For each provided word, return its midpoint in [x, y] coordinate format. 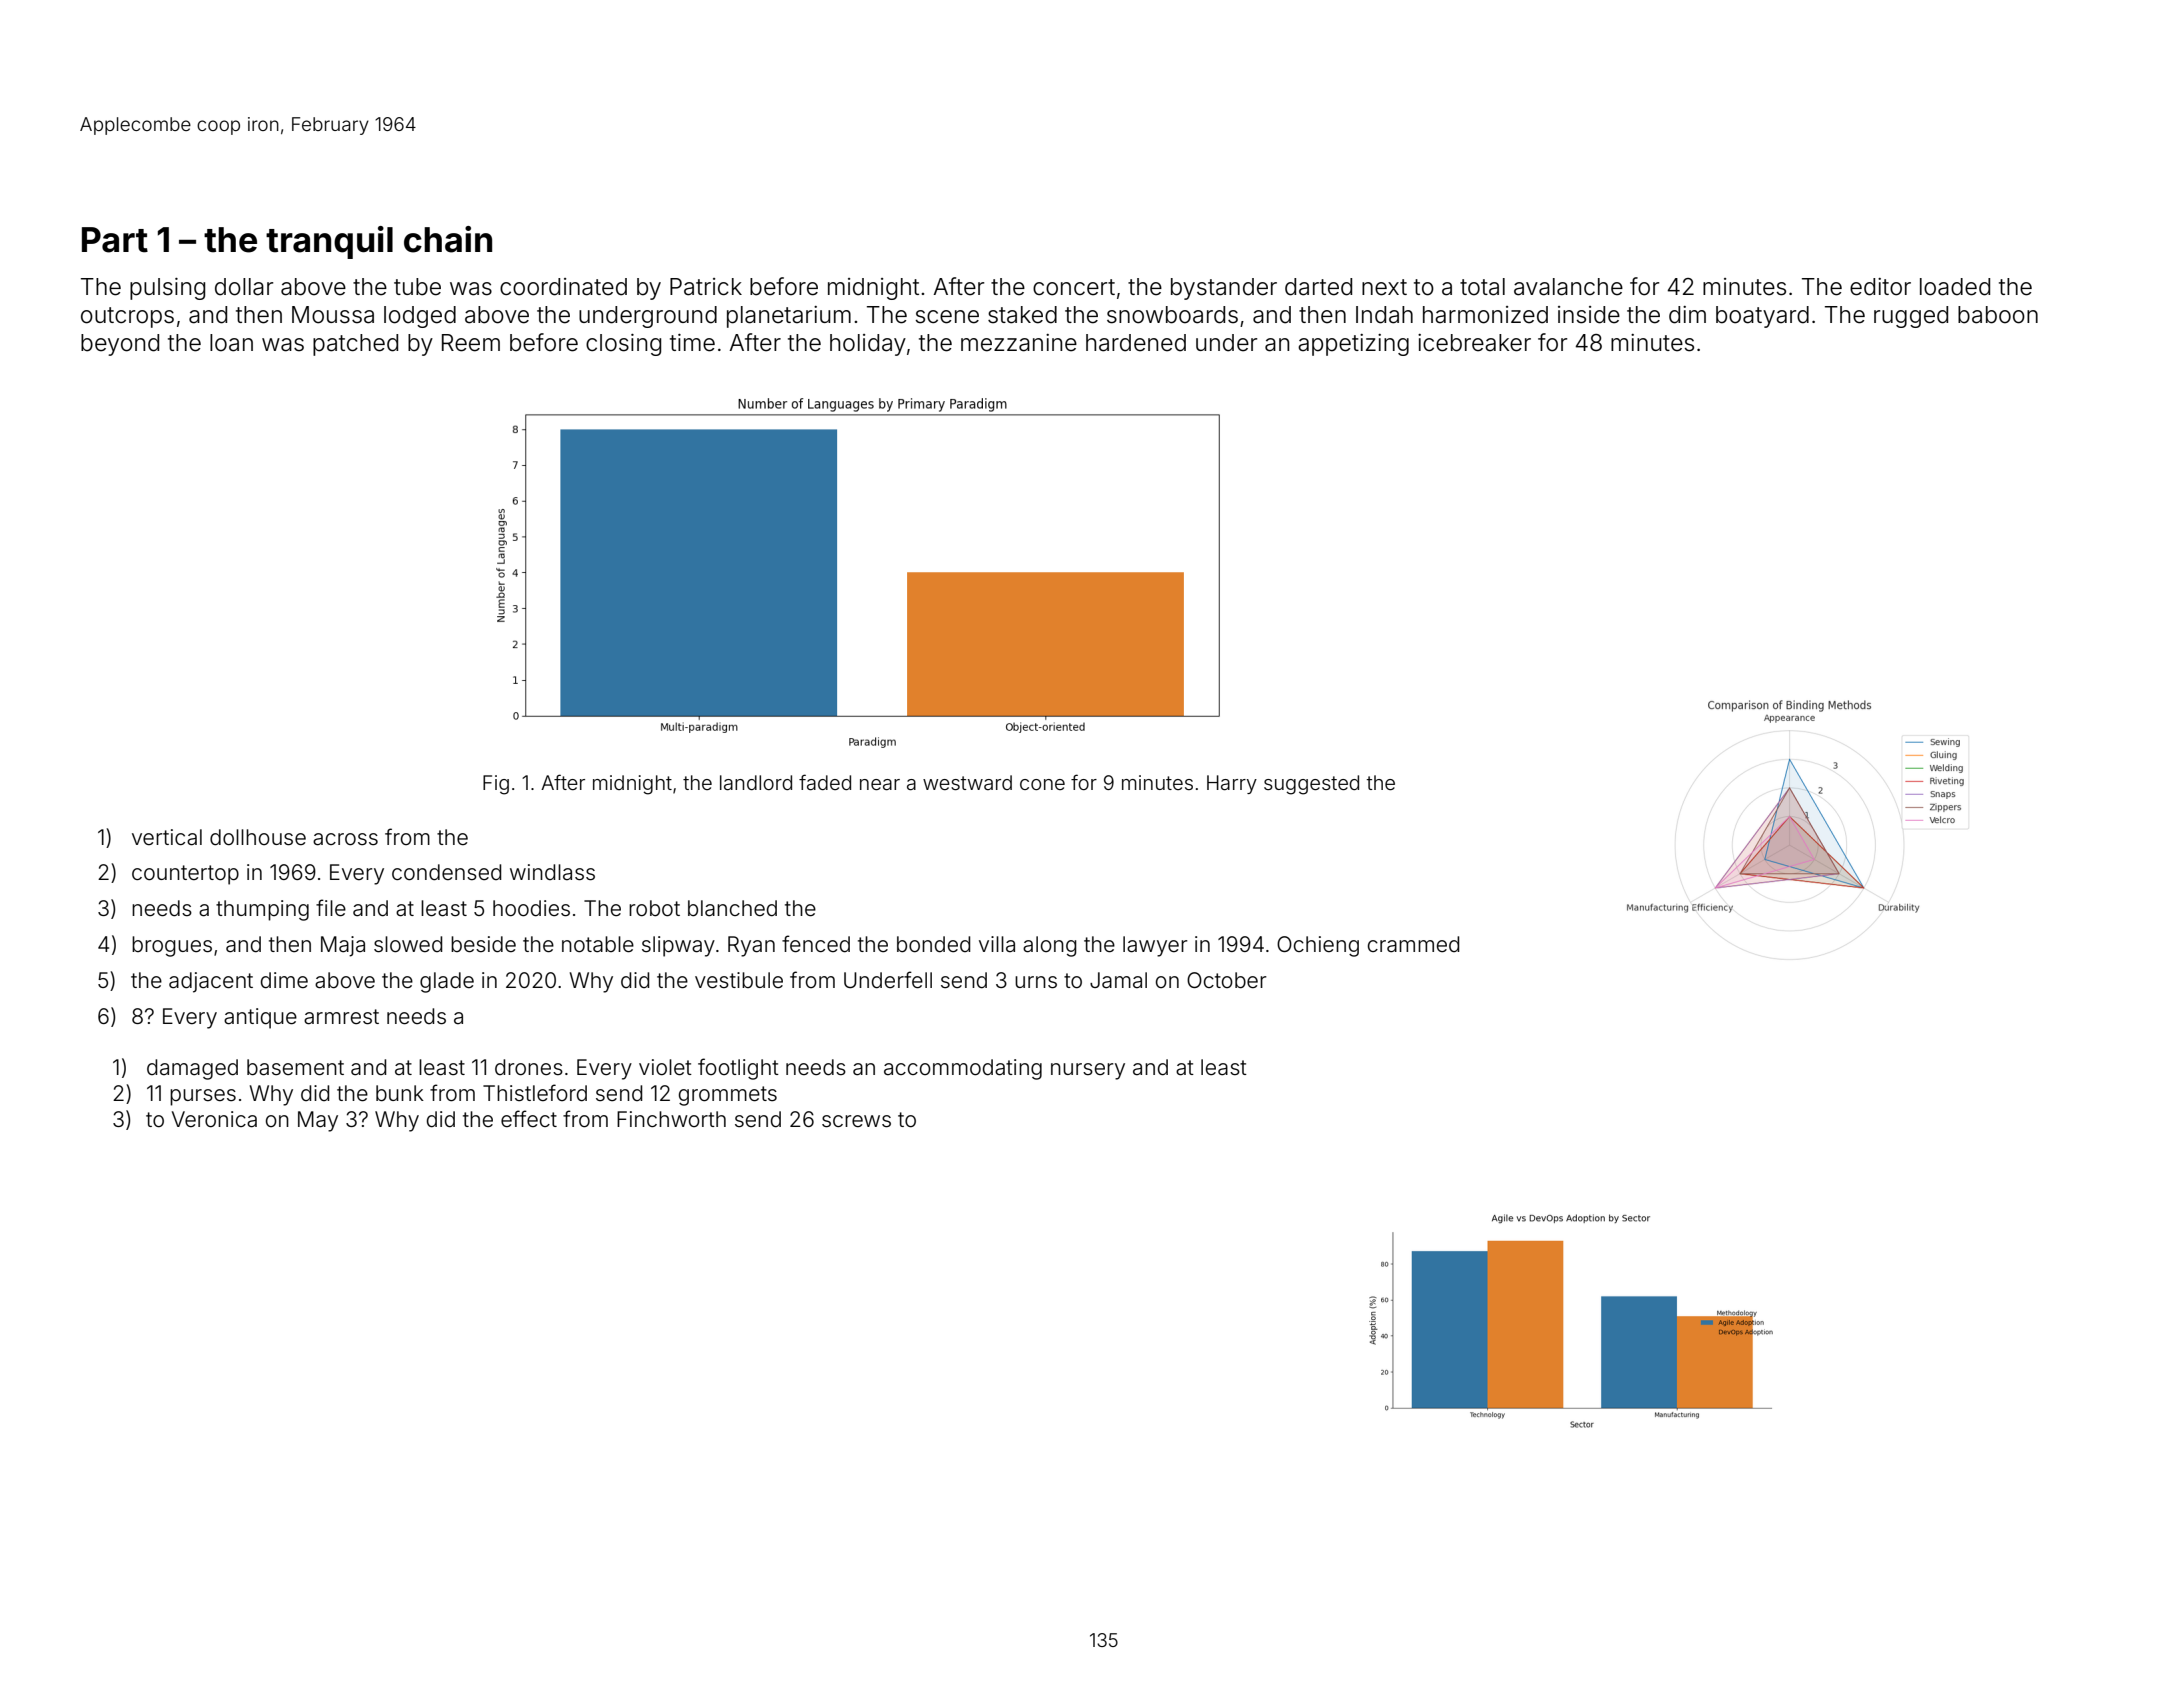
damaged [192, 1069]
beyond [120, 345]
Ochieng [1318, 946]
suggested [1311, 785]
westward [967, 782]
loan [231, 343]
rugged [1911, 317]
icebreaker [1474, 343]
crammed [1413, 944]
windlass [552, 872]
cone [1042, 784]
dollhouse [258, 837]
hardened [1136, 343]
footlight [738, 1069]
